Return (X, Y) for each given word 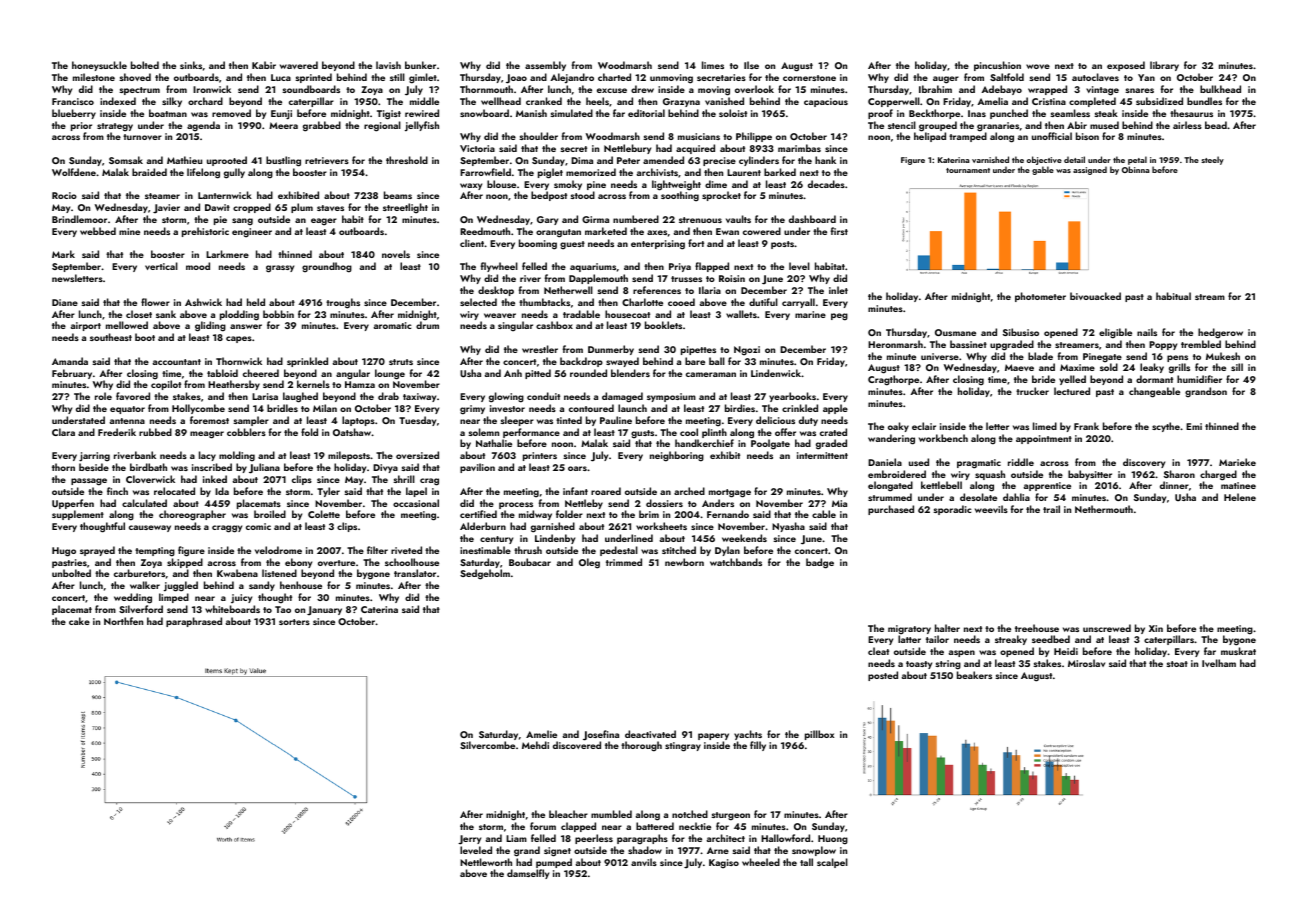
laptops (358, 421)
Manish (531, 113)
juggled (181, 586)
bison (1087, 136)
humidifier (1199, 379)
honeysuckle (99, 66)
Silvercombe (487, 745)
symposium (671, 397)
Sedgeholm (485, 574)
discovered (577, 745)
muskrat (1238, 651)
